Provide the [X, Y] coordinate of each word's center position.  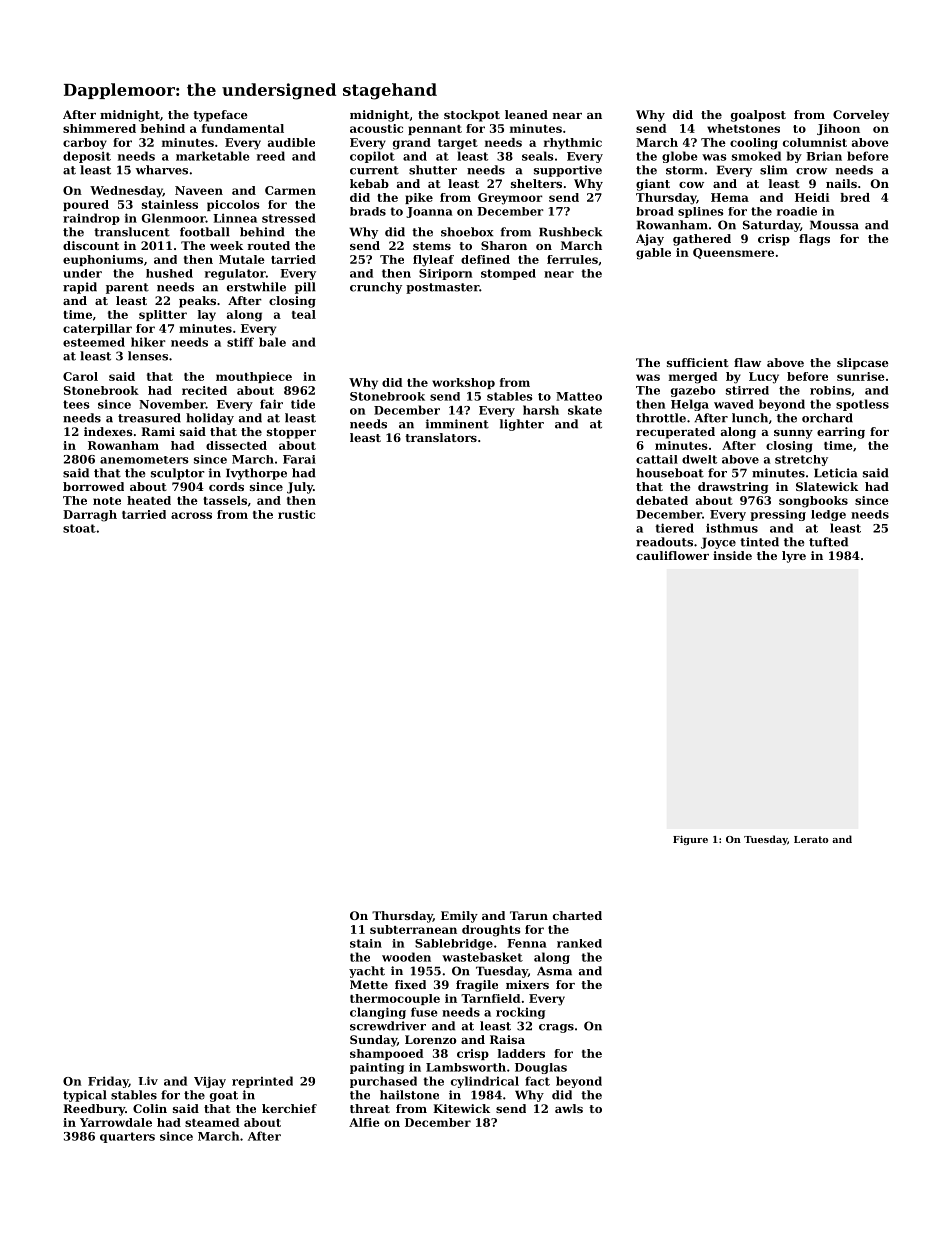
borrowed [93, 486]
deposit [87, 157]
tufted [828, 542]
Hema [730, 197]
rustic [296, 514]
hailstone [409, 1095]
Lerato [811, 839]
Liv [148, 1080]
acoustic [376, 128]
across [191, 515]
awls [569, 1108]
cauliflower [672, 555]
